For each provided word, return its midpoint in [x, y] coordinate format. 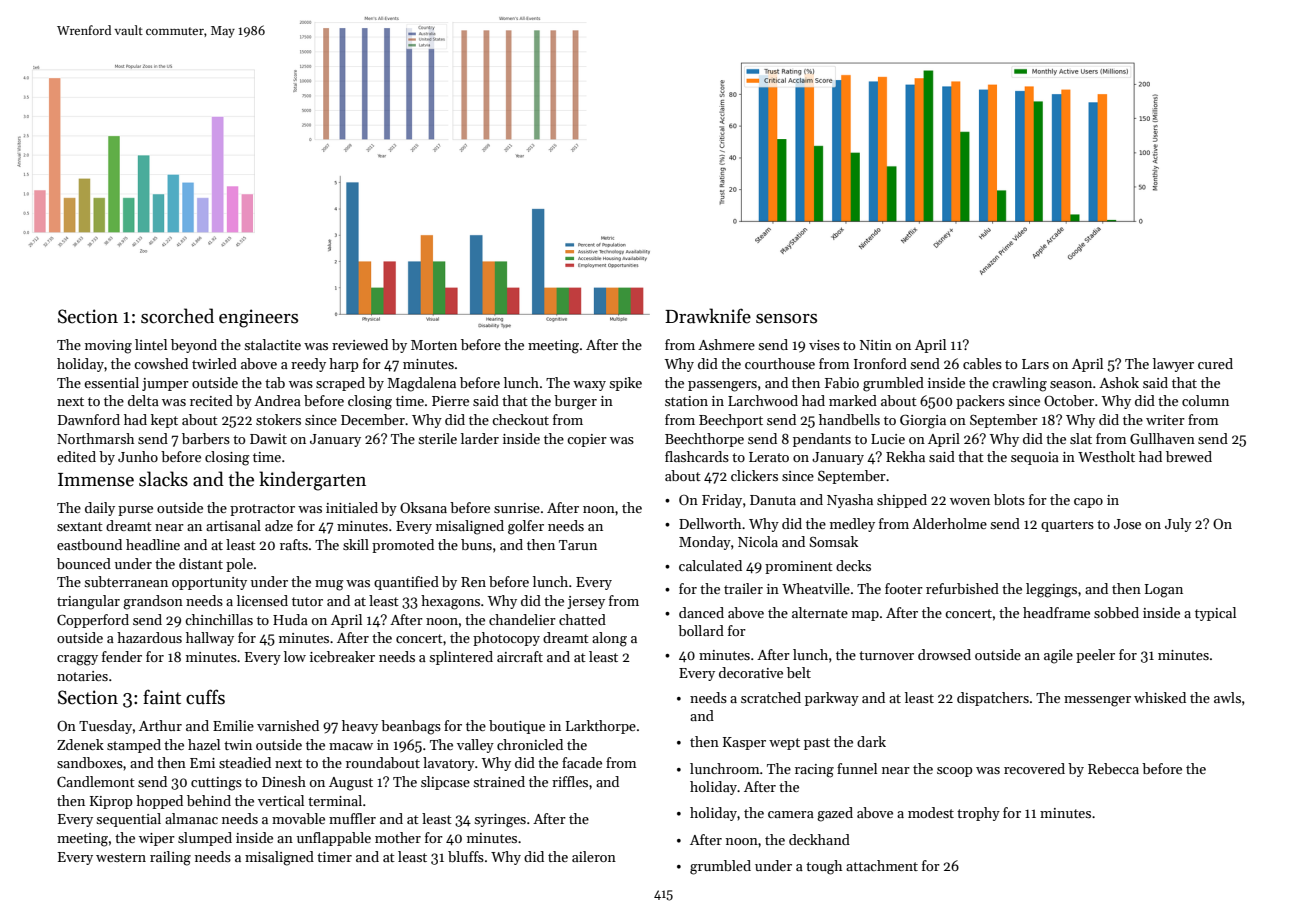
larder [480, 438]
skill [356, 544]
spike [625, 384]
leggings [1051, 590]
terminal [335, 800]
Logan [1164, 591]
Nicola [758, 541]
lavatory [449, 764]
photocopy [506, 639]
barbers [206, 438]
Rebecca [1113, 768]
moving [108, 347]
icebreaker [342, 656]
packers [980, 402]
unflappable [334, 839]
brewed [1189, 456]
